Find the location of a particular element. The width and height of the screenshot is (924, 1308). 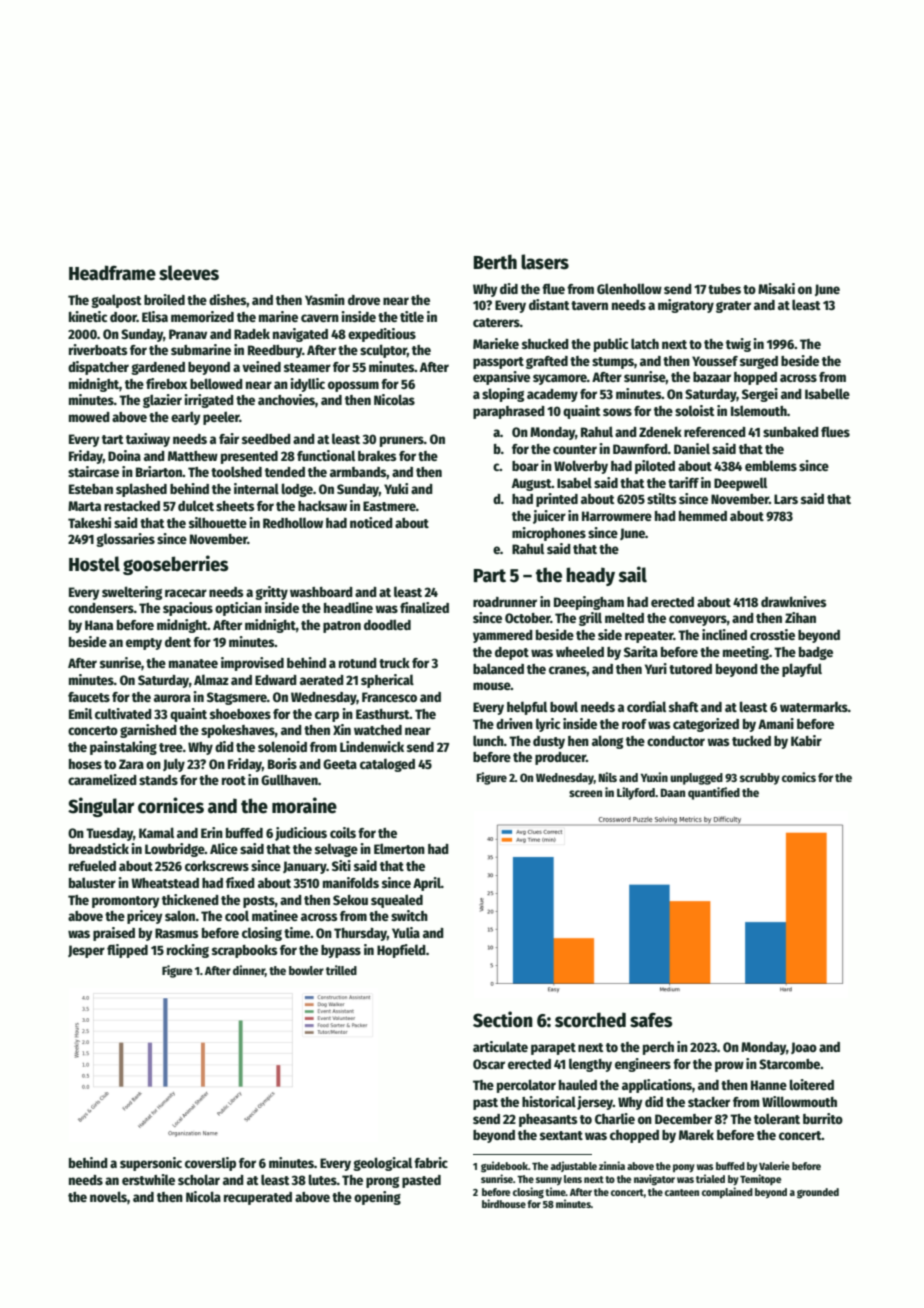

painstaking is located at coordinates (123, 748).
